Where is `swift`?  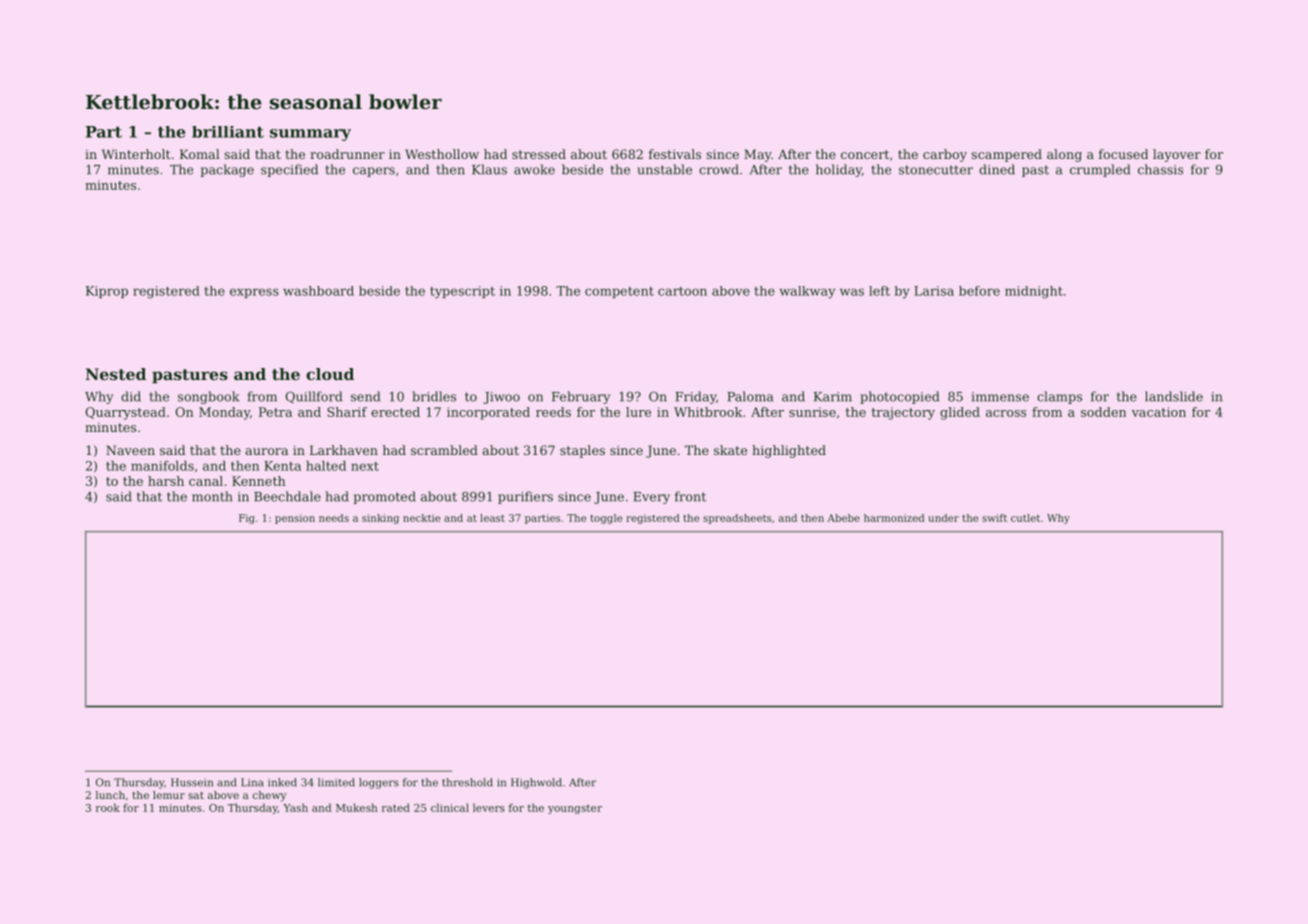 swift is located at coordinates (994, 518).
